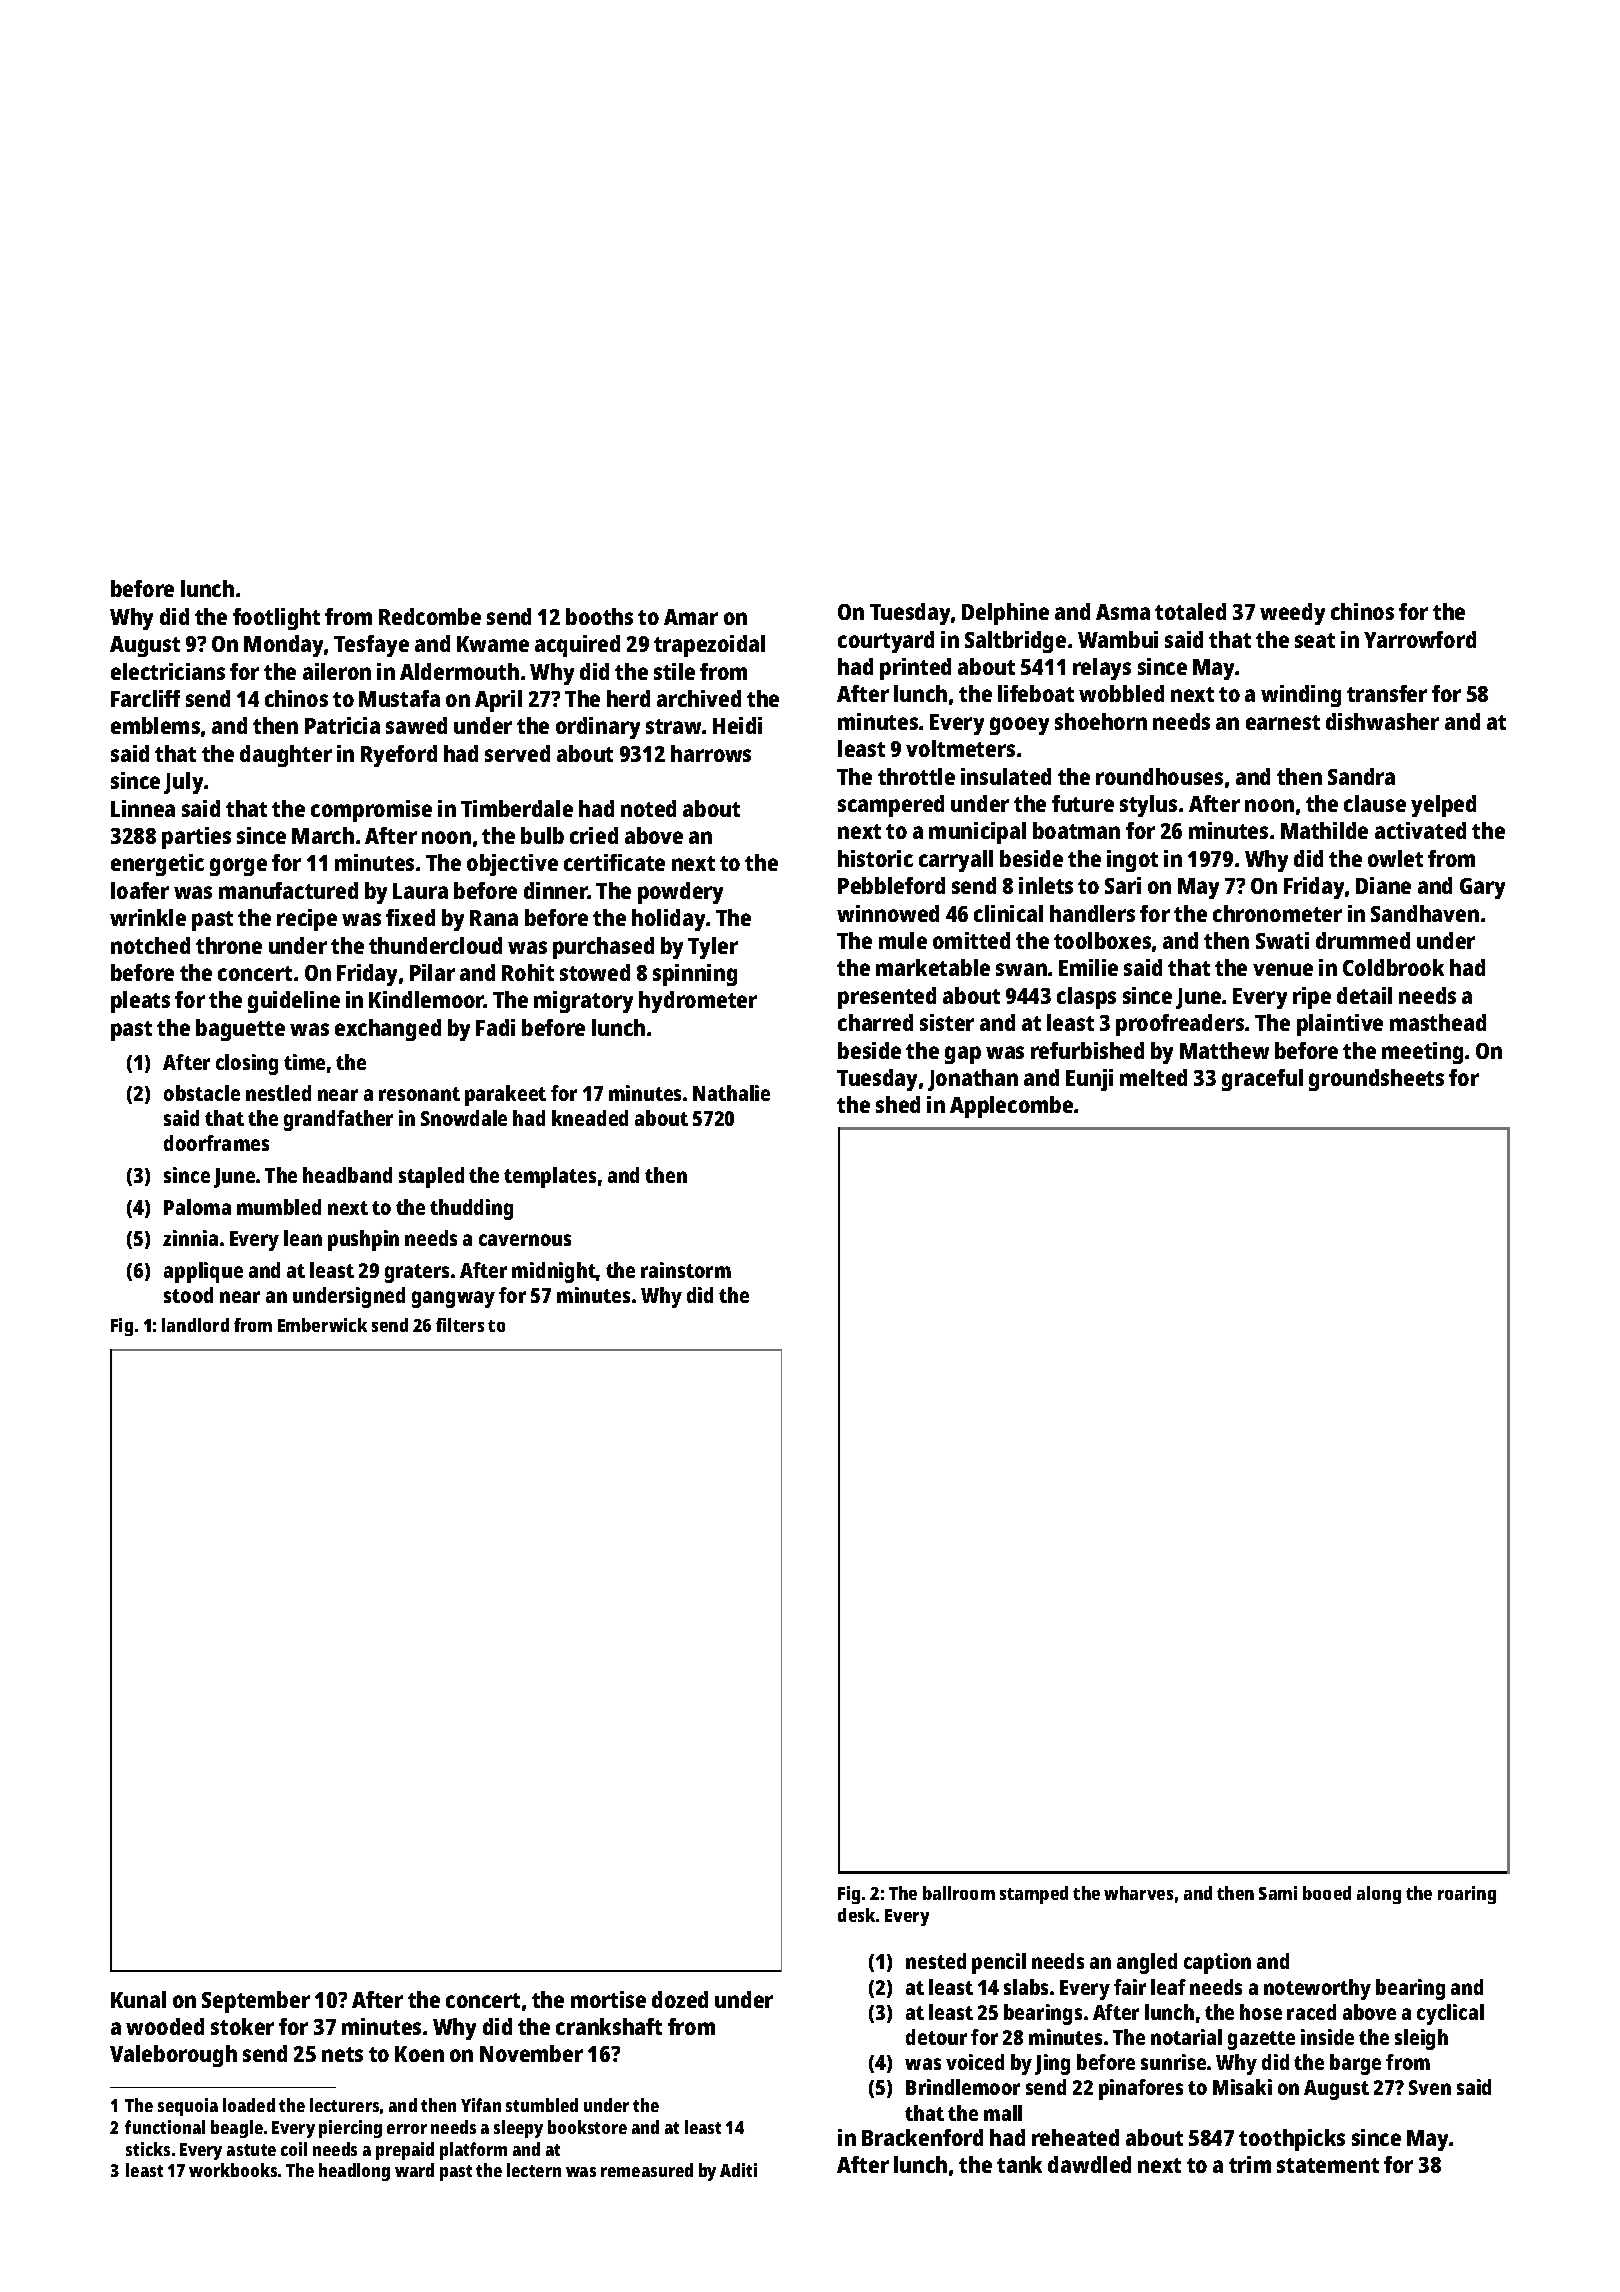 The height and width of the screenshot is (2292, 1620). Describe the element at coordinates (1011, 1107) in the screenshot. I see `Applecombe` at that location.
